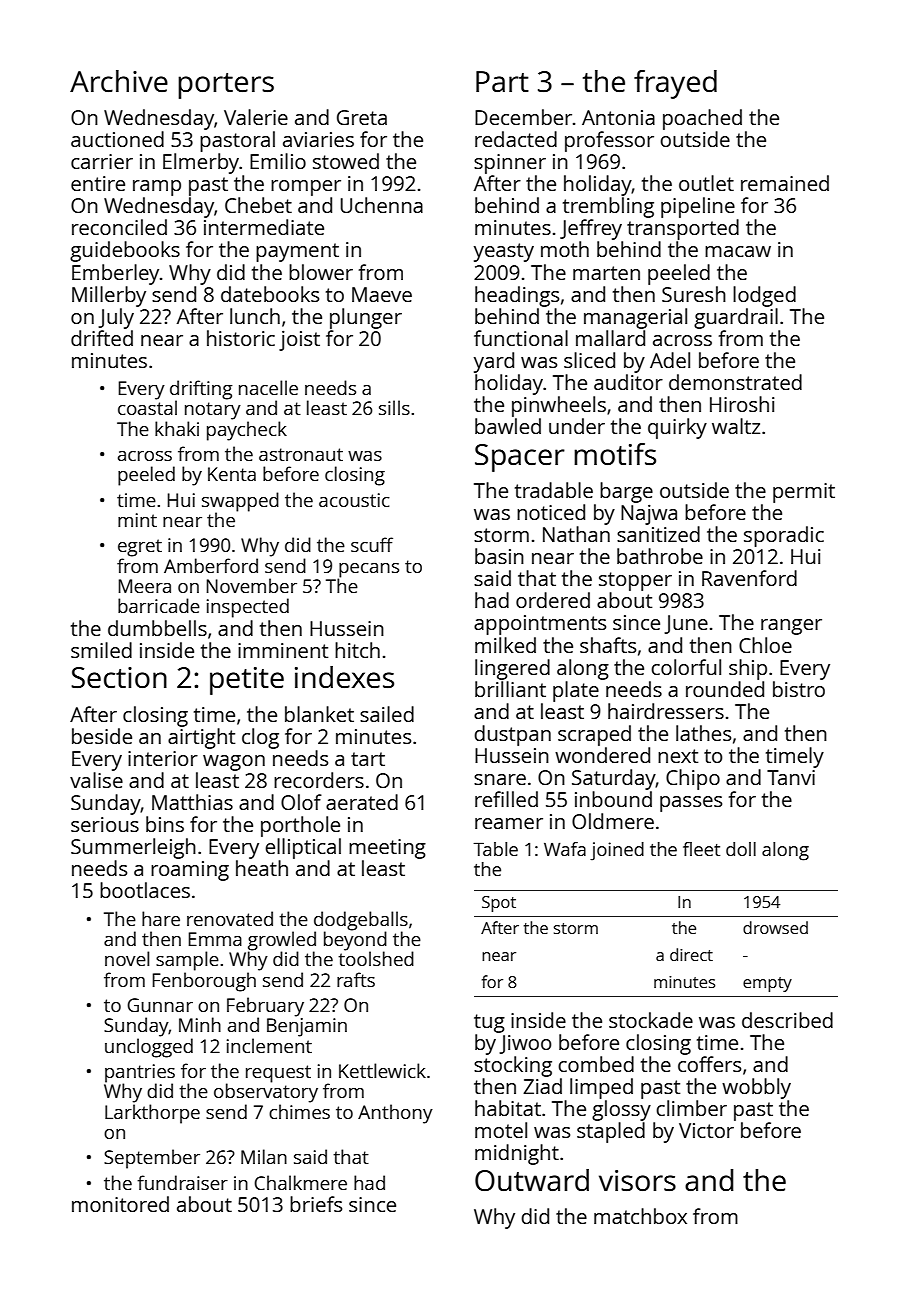 The height and width of the screenshot is (1316, 908). I want to click on poached, so click(702, 119).
